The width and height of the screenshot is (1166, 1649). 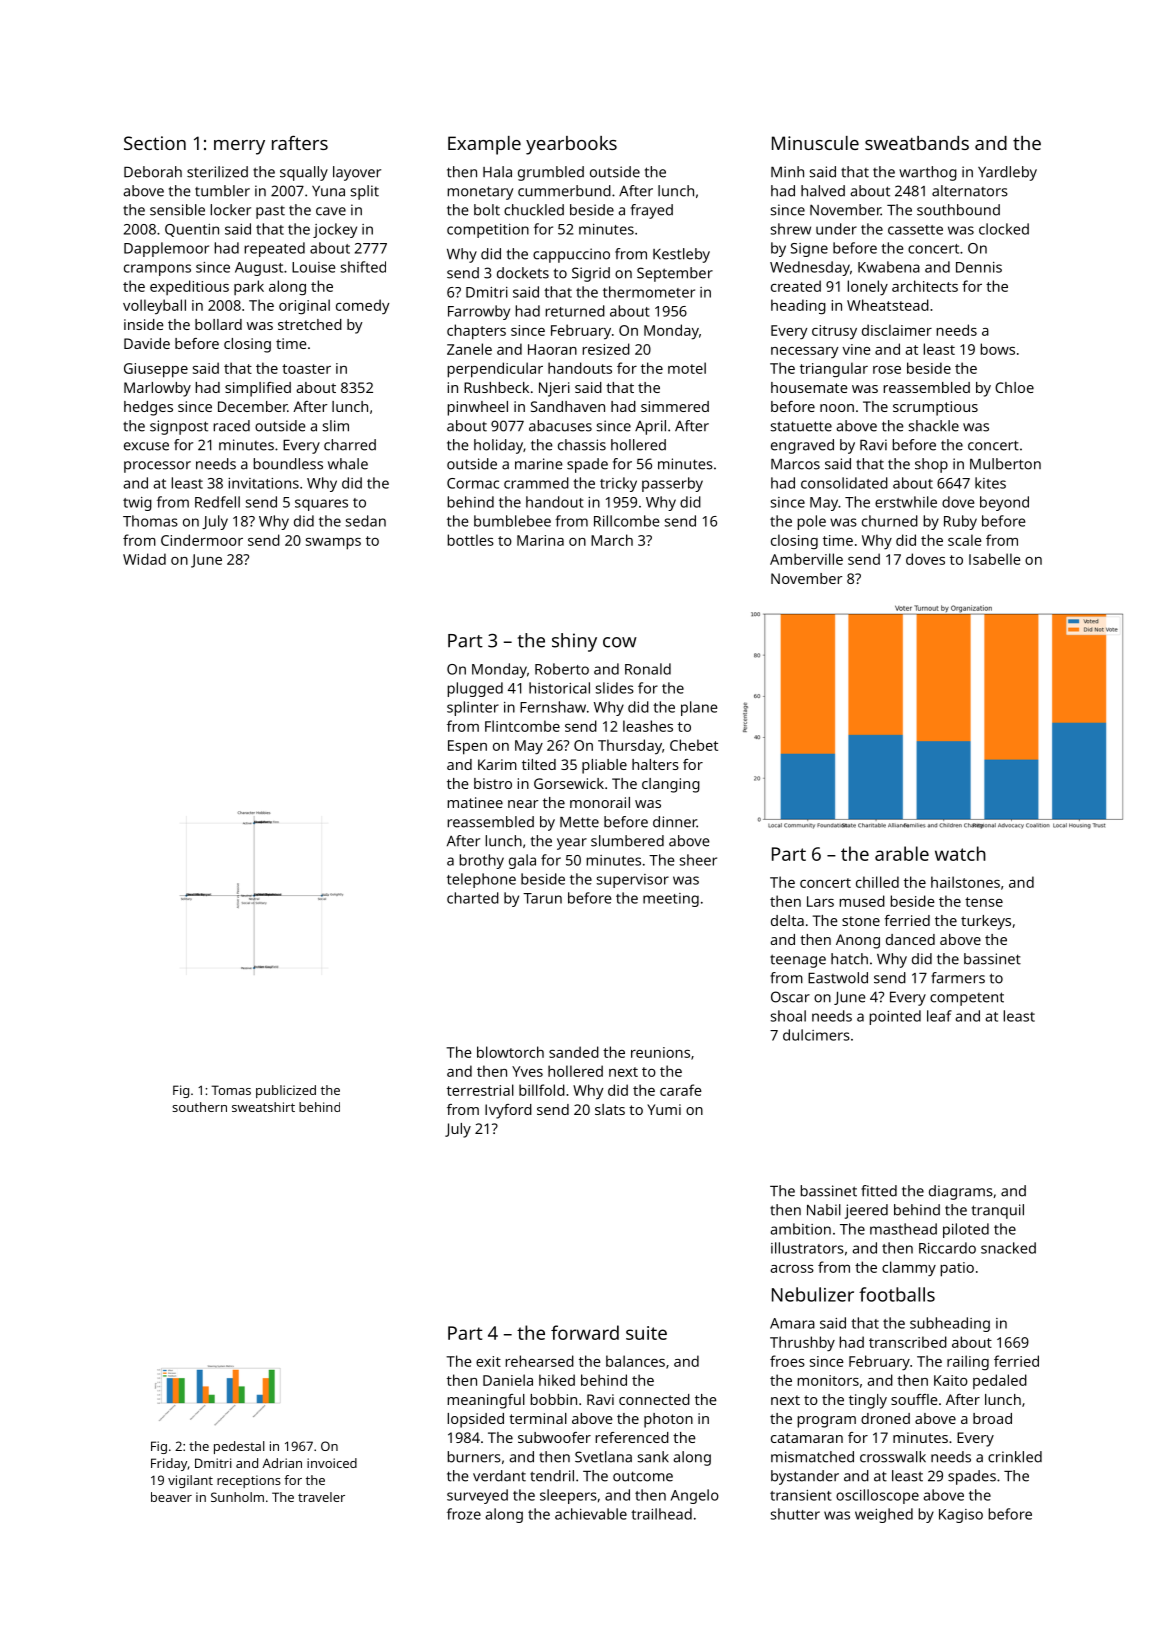 What do you see at coordinates (664, 1109) in the screenshot?
I see `Yumi` at bounding box center [664, 1109].
